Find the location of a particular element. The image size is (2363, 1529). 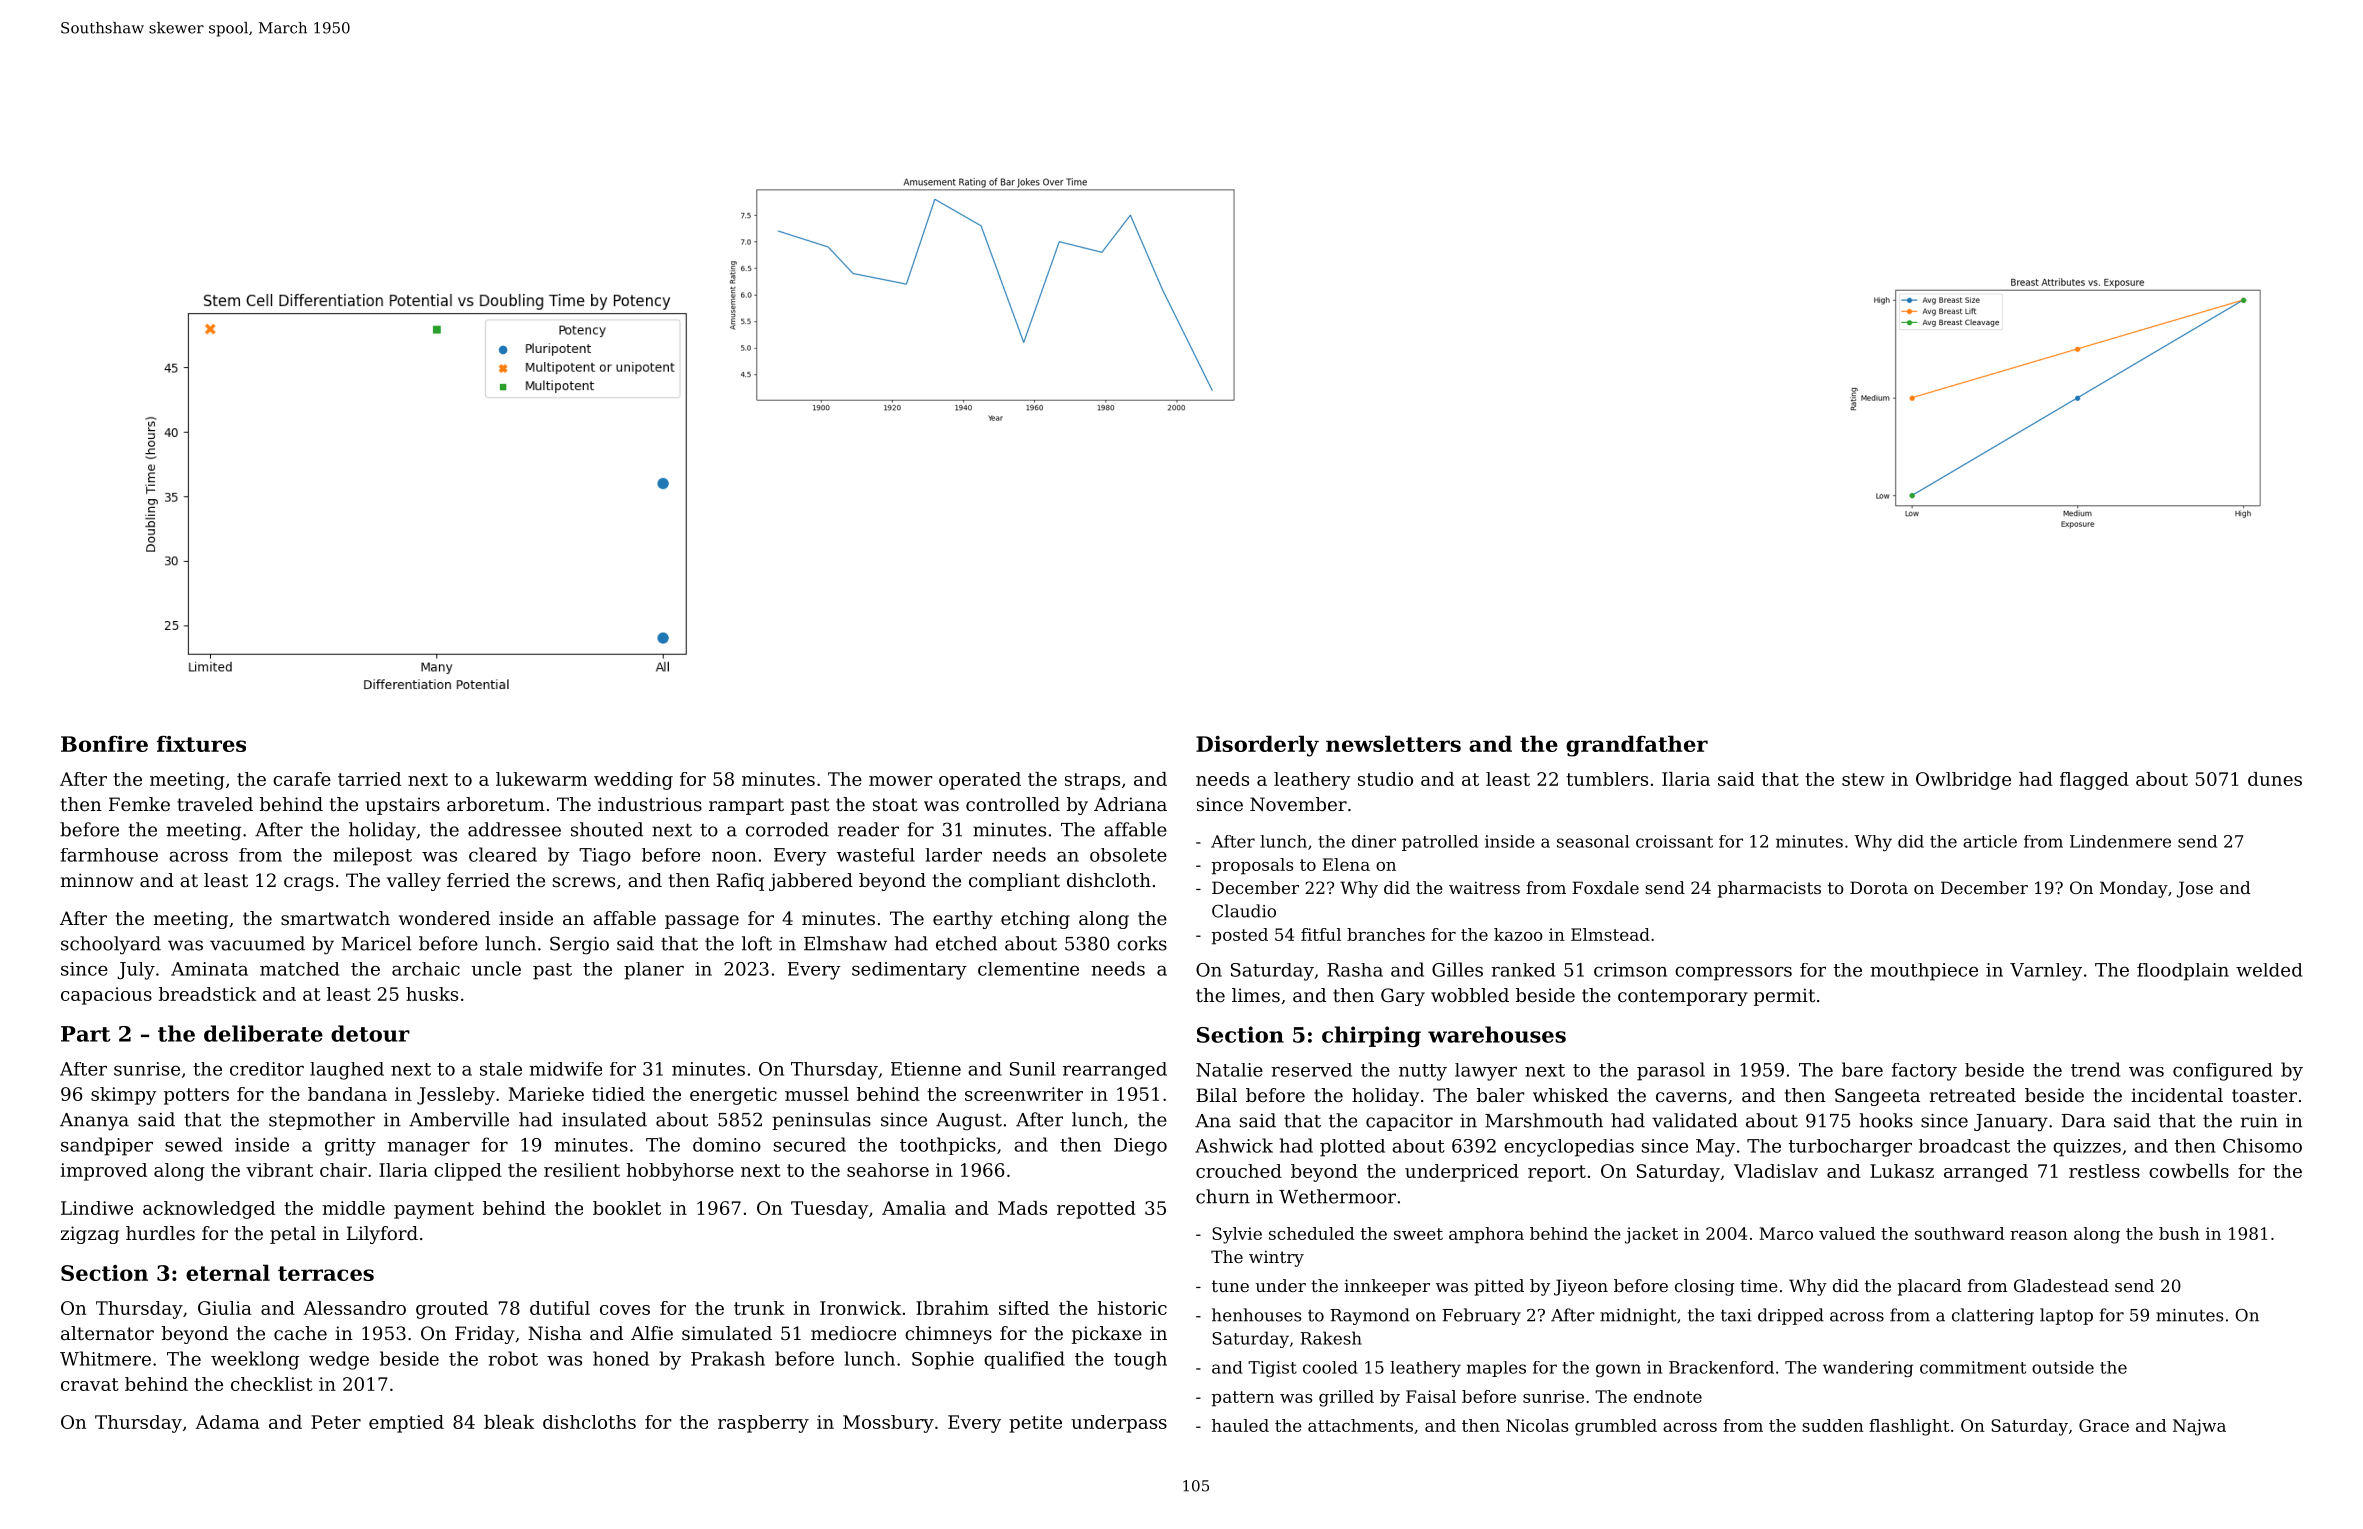

dutiful is located at coordinates (560, 1308).
